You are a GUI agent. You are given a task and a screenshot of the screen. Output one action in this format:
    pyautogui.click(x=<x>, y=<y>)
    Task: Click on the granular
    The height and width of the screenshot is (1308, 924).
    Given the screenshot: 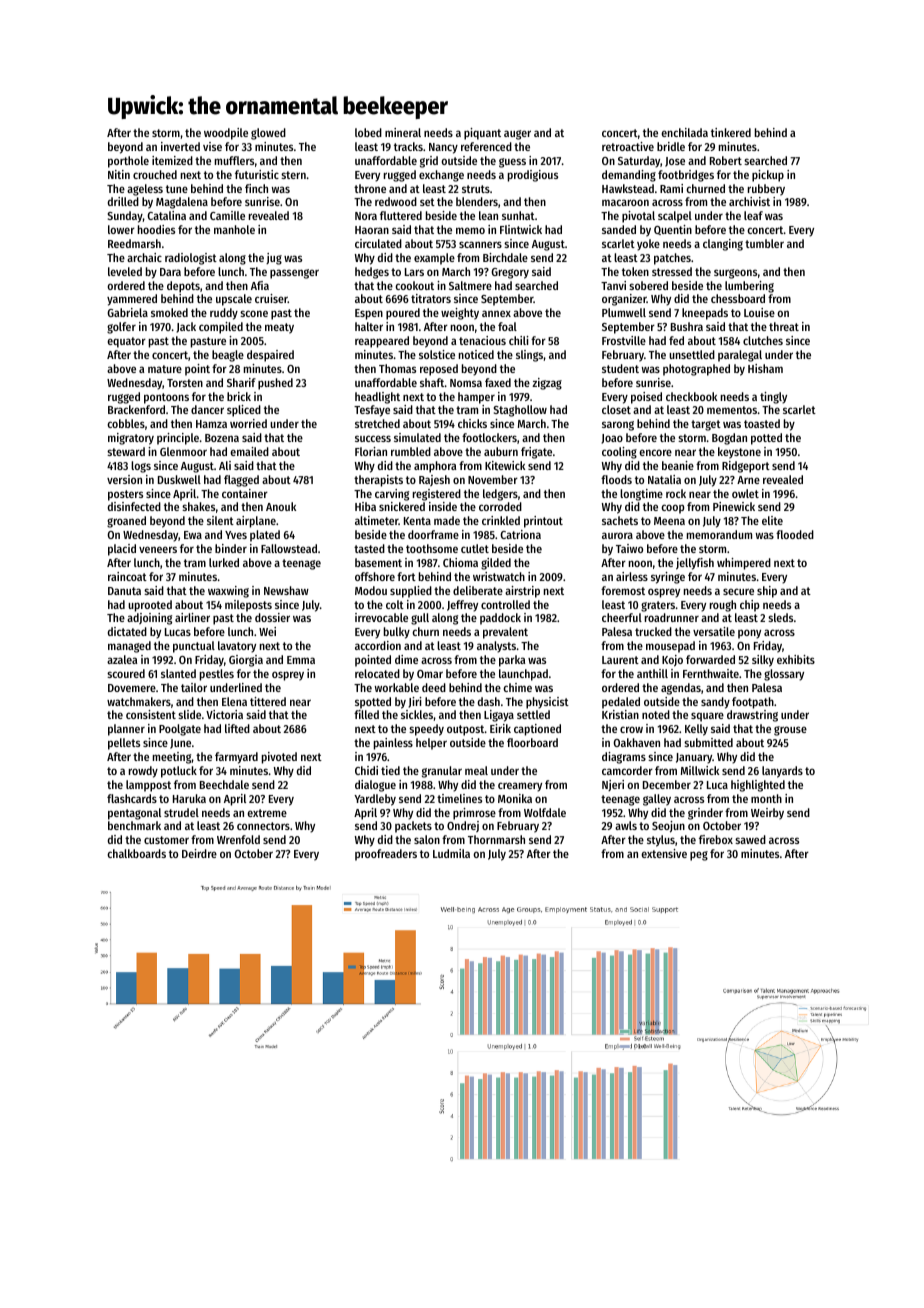 What is the action you would take?
    pyautogui.click(x=442, y=772)
